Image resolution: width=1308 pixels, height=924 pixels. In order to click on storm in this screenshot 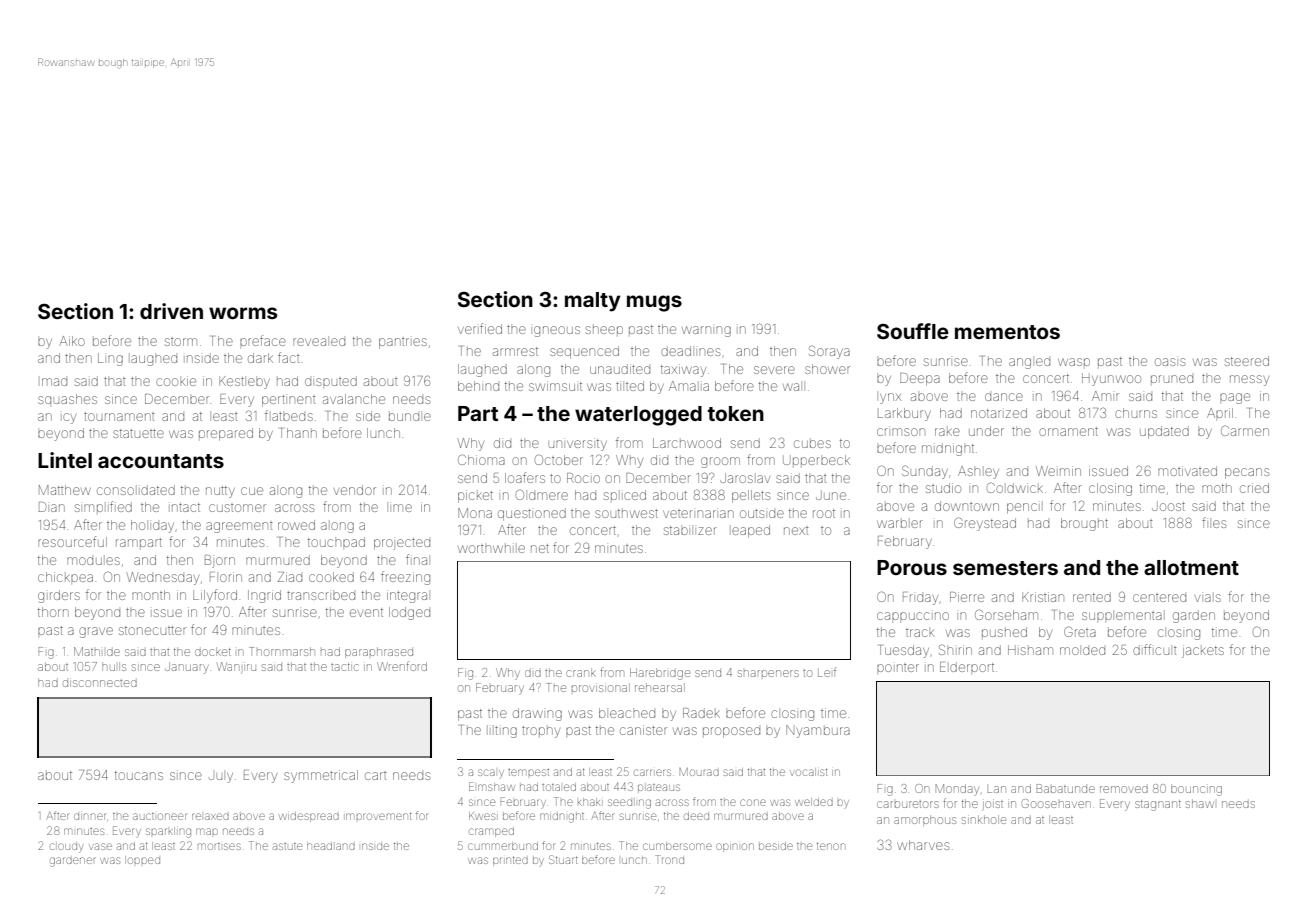, I will do `click(181, 342)`.
